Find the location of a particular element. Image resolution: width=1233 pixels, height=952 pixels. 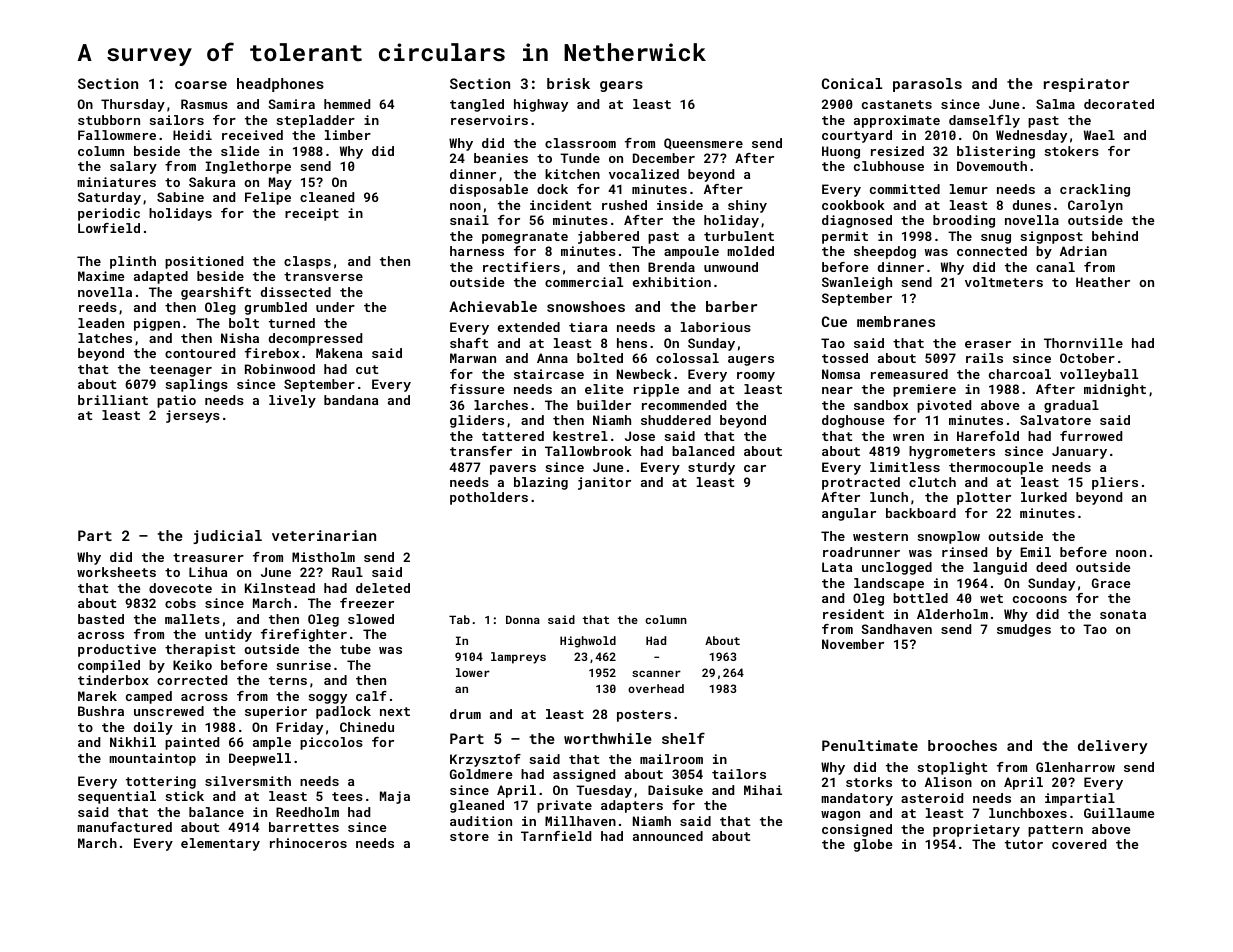

courtyard is located at coordinates (857, 136).
